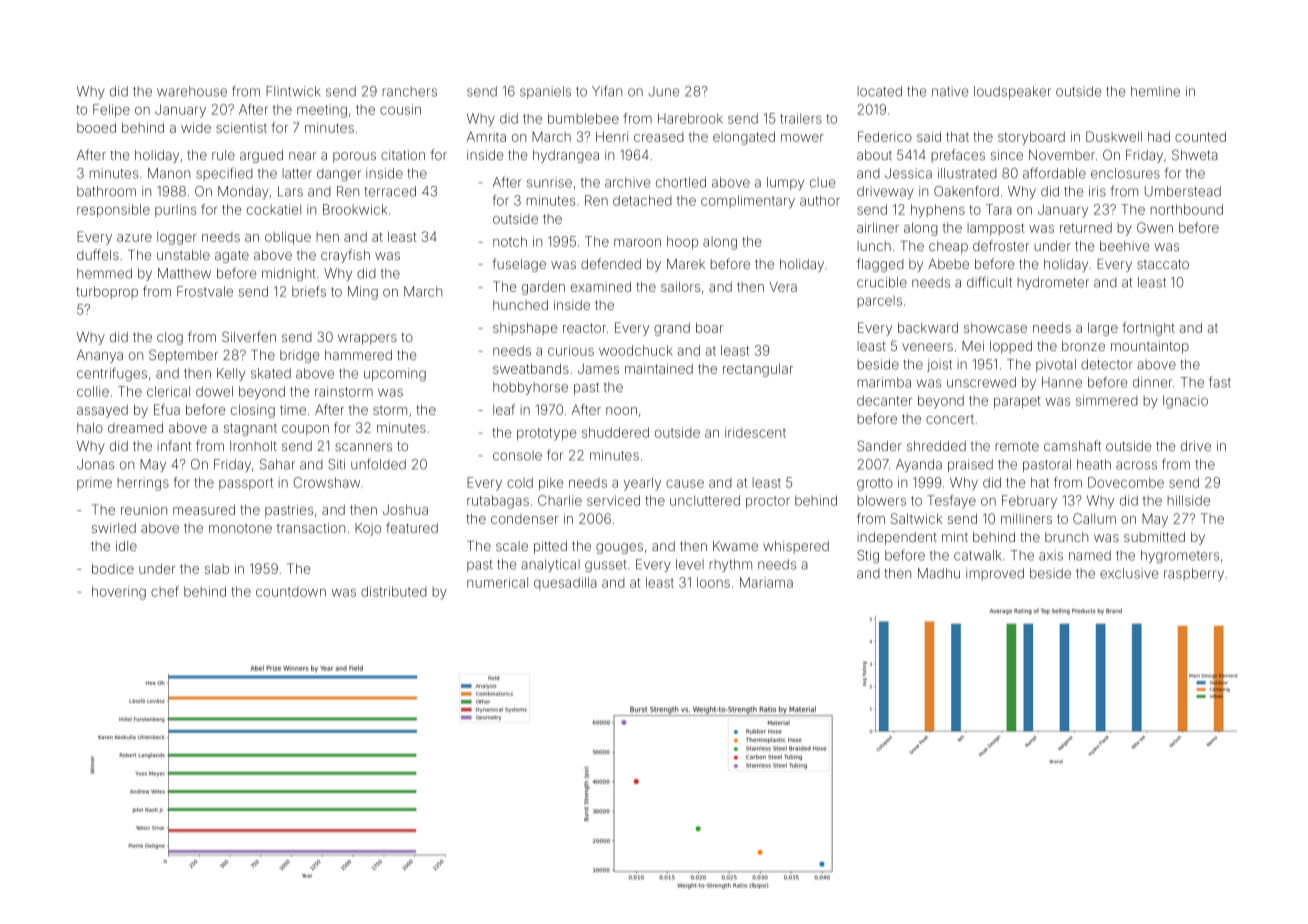  What do you see at coordinates (1066, 537) in the screenshot?
I see `brunch` at bounding box center [1066, 537].
